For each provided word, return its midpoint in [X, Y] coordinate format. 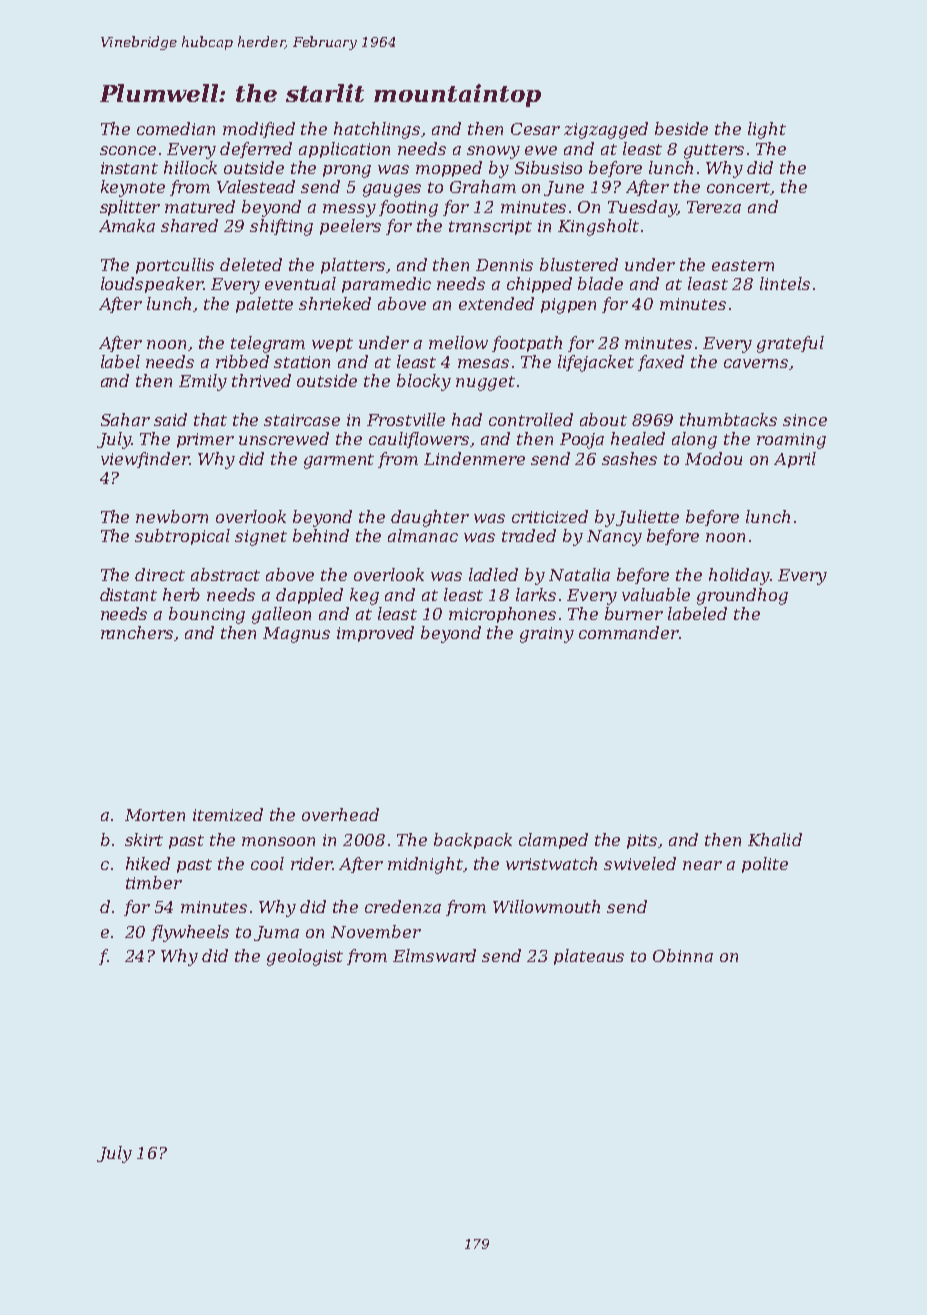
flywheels [190, 933]
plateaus [589, 957]
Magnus [296, 635]
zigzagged [606, 130]
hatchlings [377, 130]
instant [129, 168]
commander [629, 632]
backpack [473, 841]
